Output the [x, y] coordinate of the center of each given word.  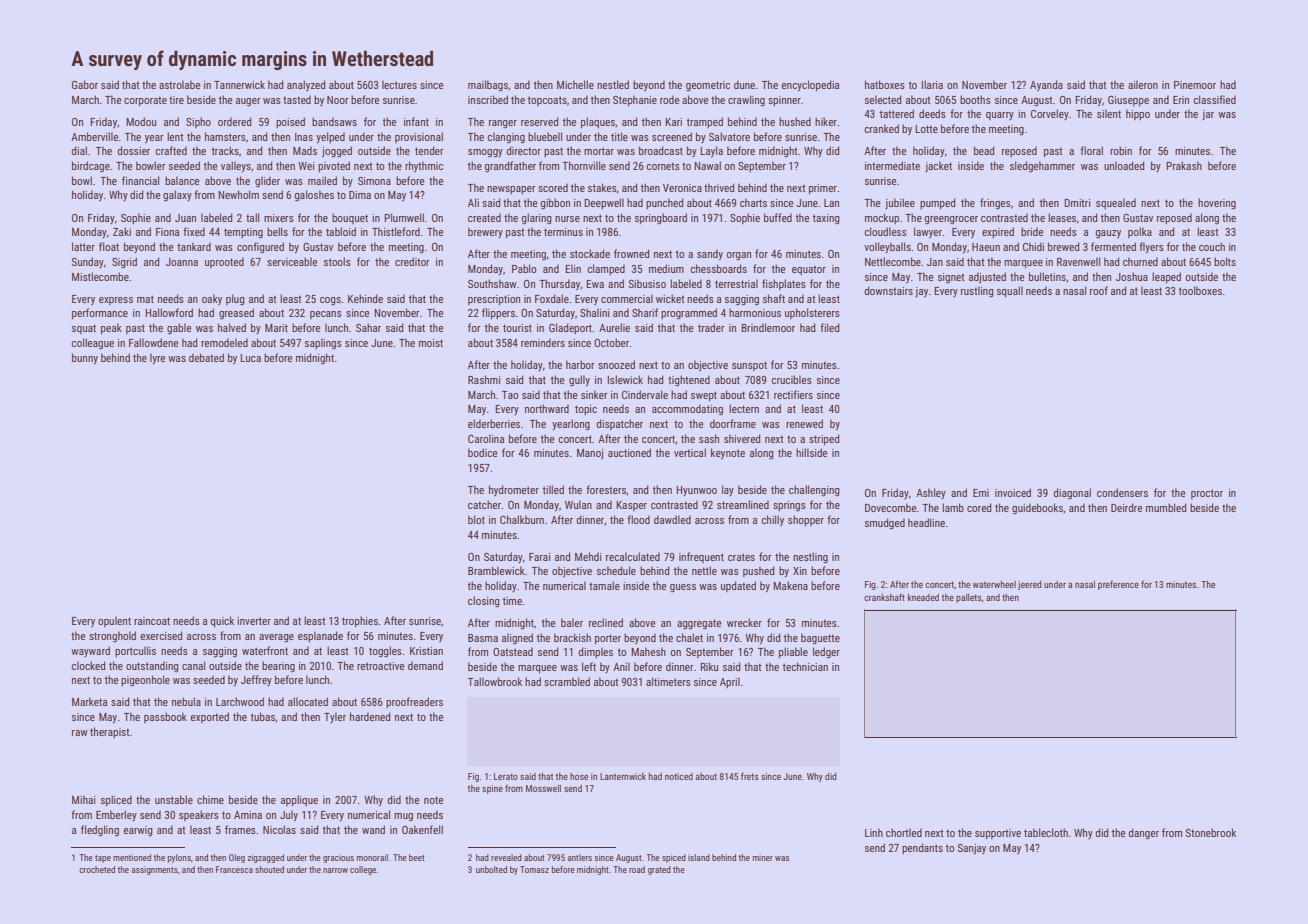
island [699, 857]
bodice [483, 452]
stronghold [112, 637]
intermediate [892, 165]
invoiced [1013, 492]
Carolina [486, 438]
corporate [145, 101]
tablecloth [1046, 832]
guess [683, 588]
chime [210, 799]
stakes [602, 187]
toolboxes [1200, 290]
